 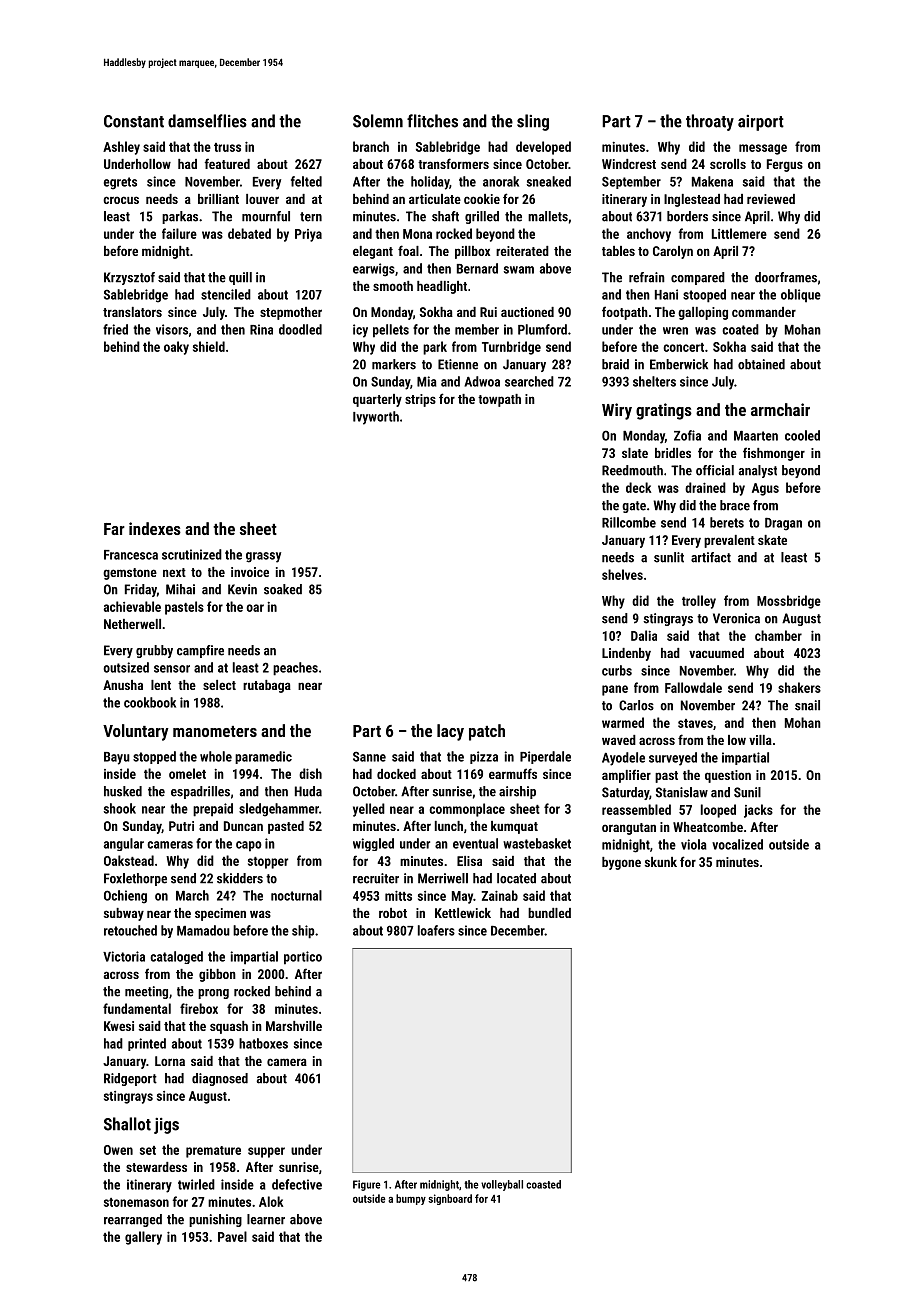 What do you see at coordinates (176, 348) in the screenshot?
I see `oaky` at bounding box center [176, 348].
